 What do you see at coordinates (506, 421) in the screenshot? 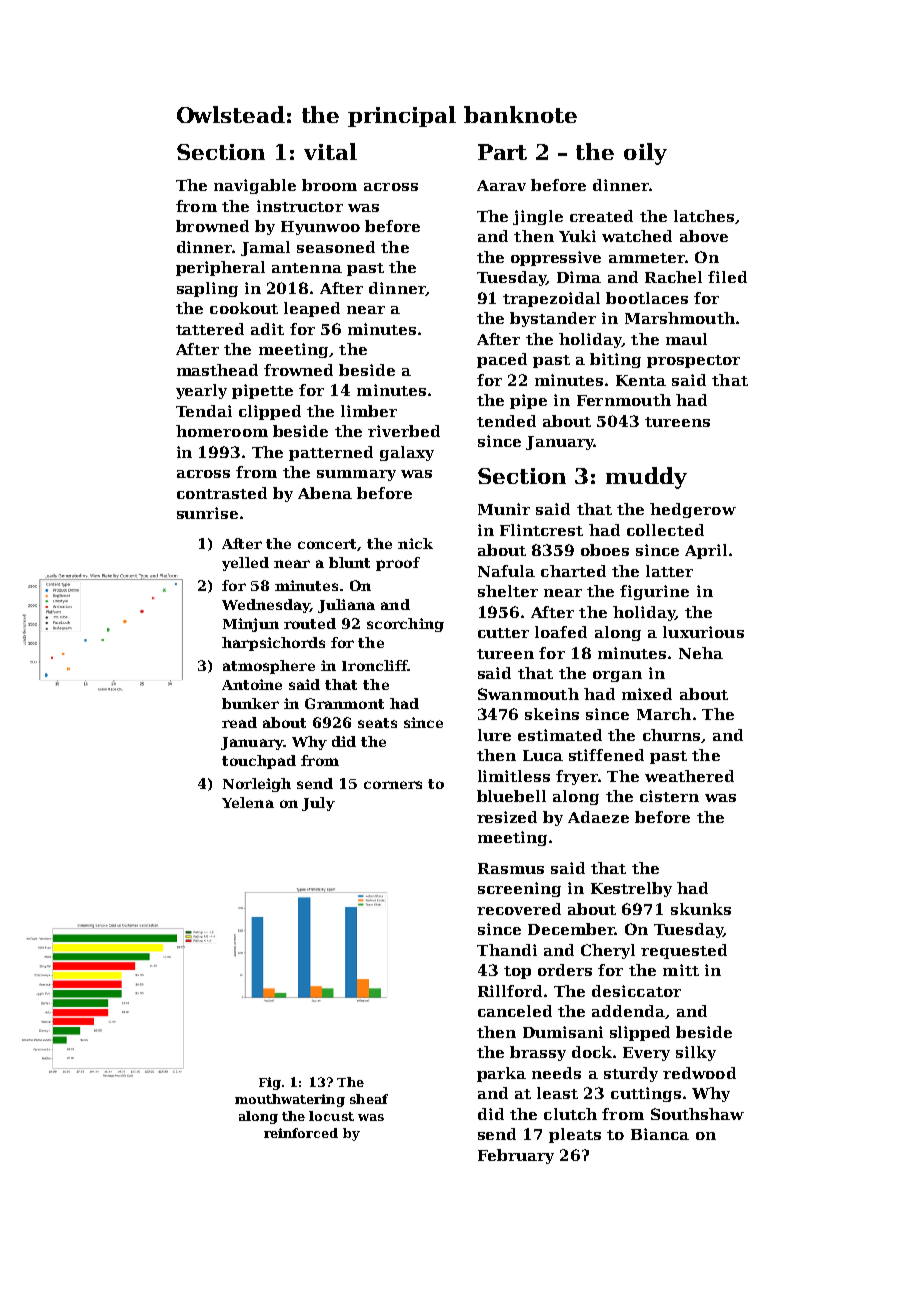
I see `tended` at bounding box center [506, 421].
